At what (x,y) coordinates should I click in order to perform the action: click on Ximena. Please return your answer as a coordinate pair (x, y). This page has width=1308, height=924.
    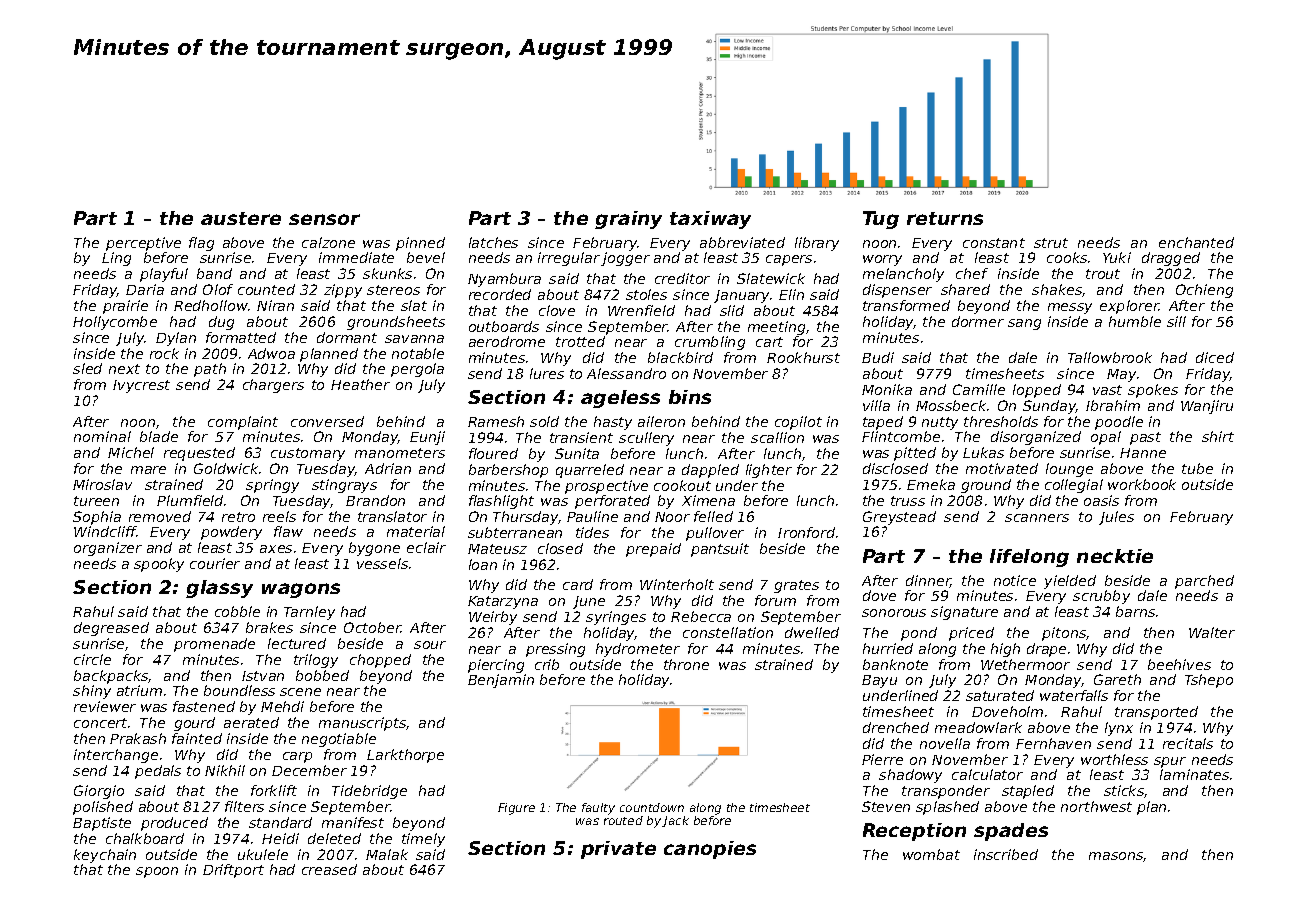
    Looking at the image, I should click on (708, 500).
